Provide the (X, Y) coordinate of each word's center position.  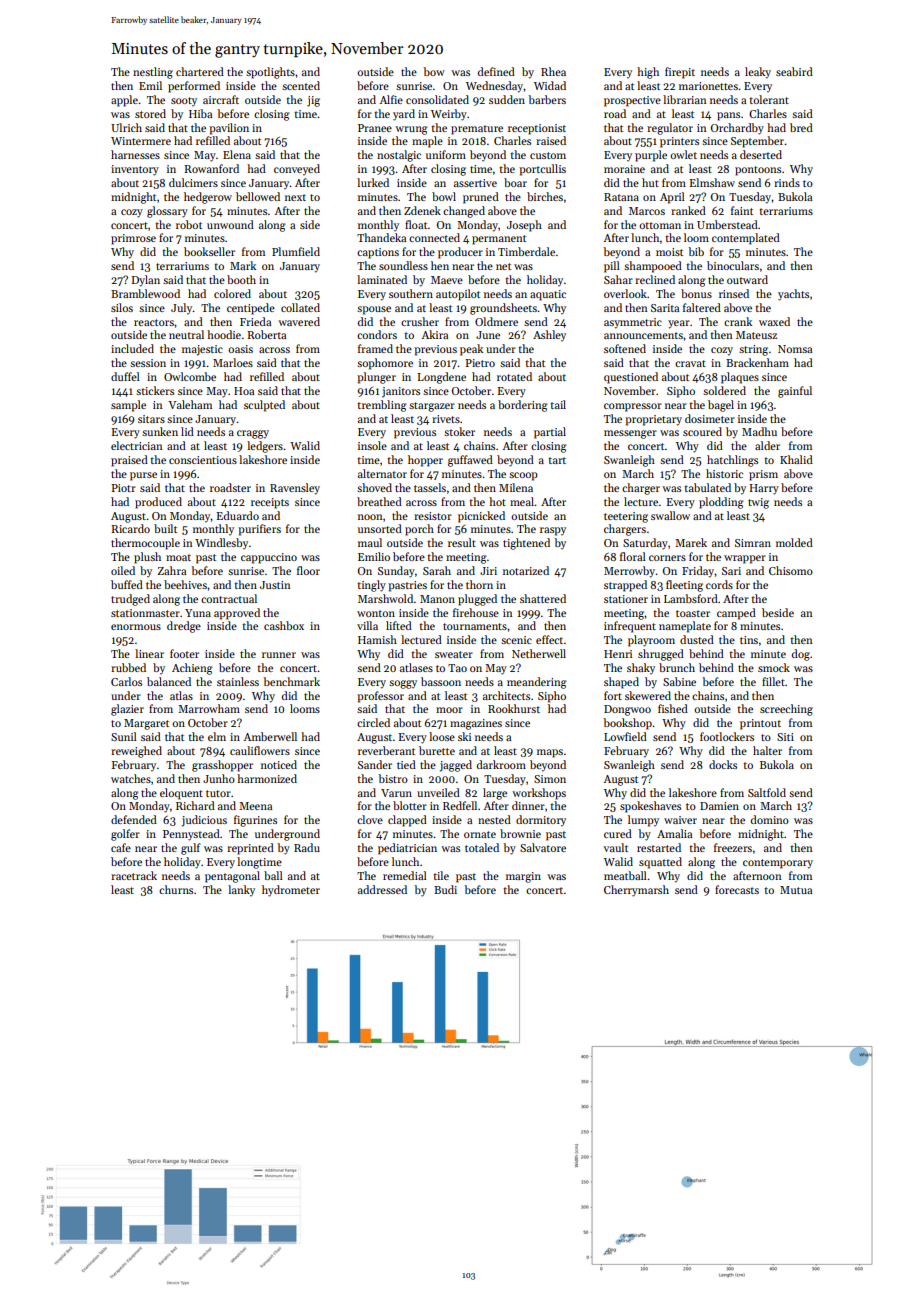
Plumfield (296, 251)
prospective (632, 101)
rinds (787, 182)
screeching (786, 710)
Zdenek (422, 210)
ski (464, 736)
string (753, 350)
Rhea (553, 71)
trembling (382, 406)
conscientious (203, 460)
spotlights (270, 73)
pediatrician (407, 849)
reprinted (250, 849)
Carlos (126, 681)
